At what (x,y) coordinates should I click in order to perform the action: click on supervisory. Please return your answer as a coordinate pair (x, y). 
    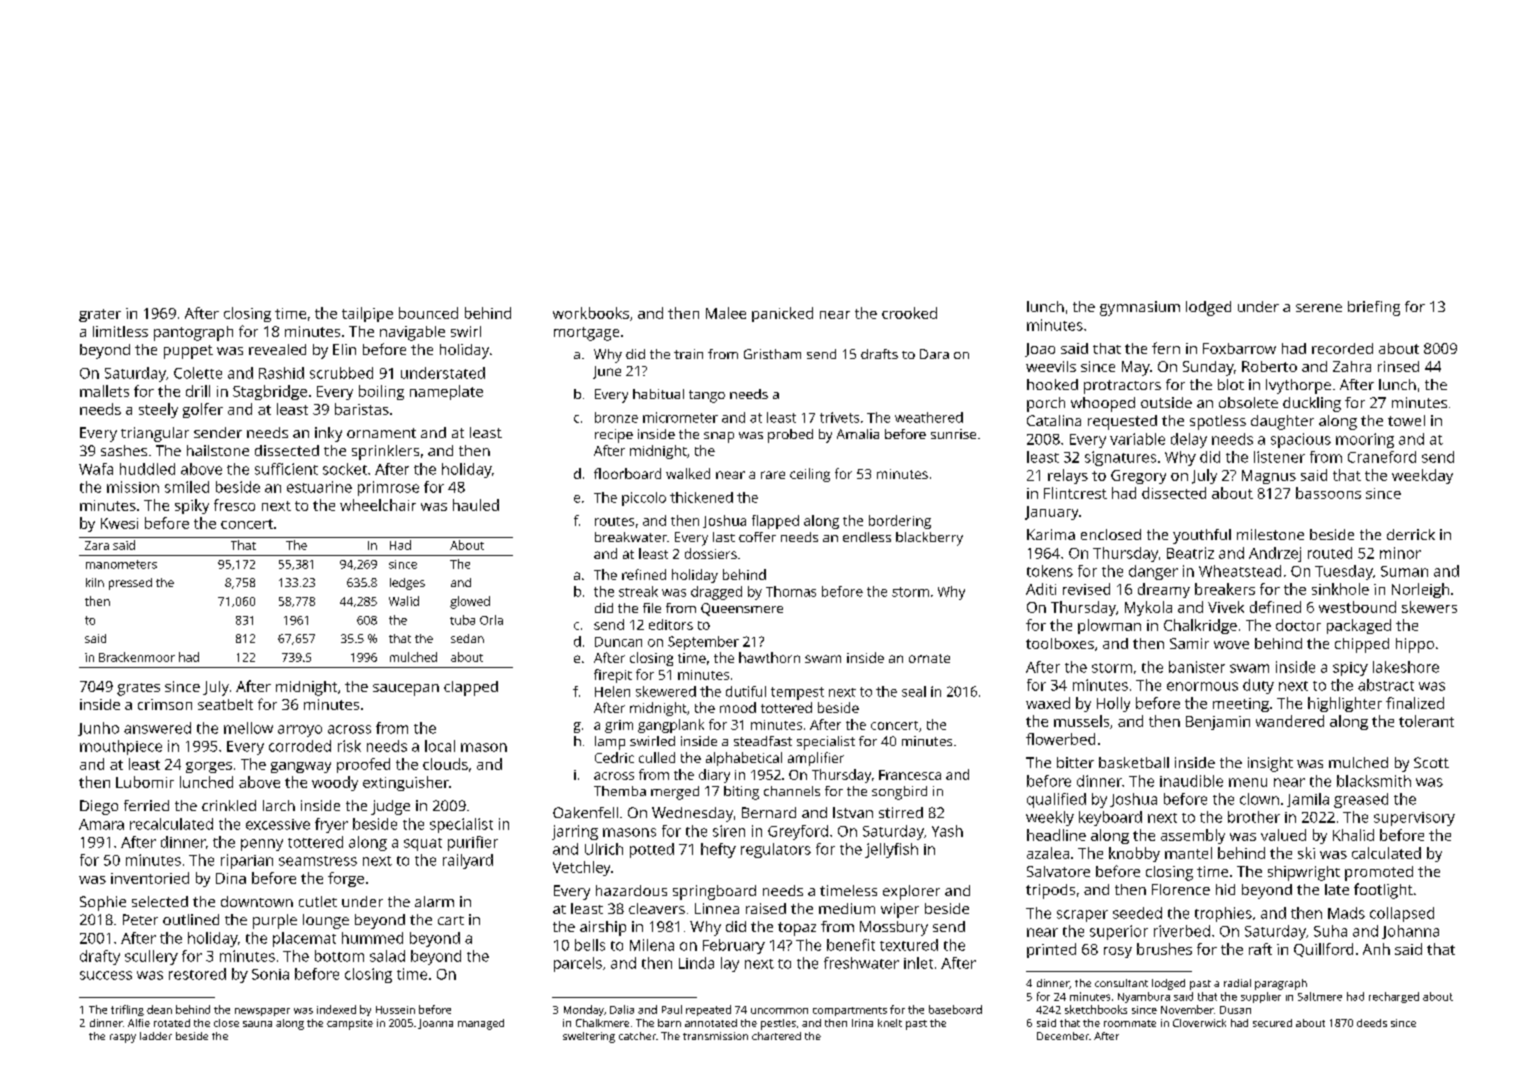
    Looking at the image, I should click on (1414, 819).
